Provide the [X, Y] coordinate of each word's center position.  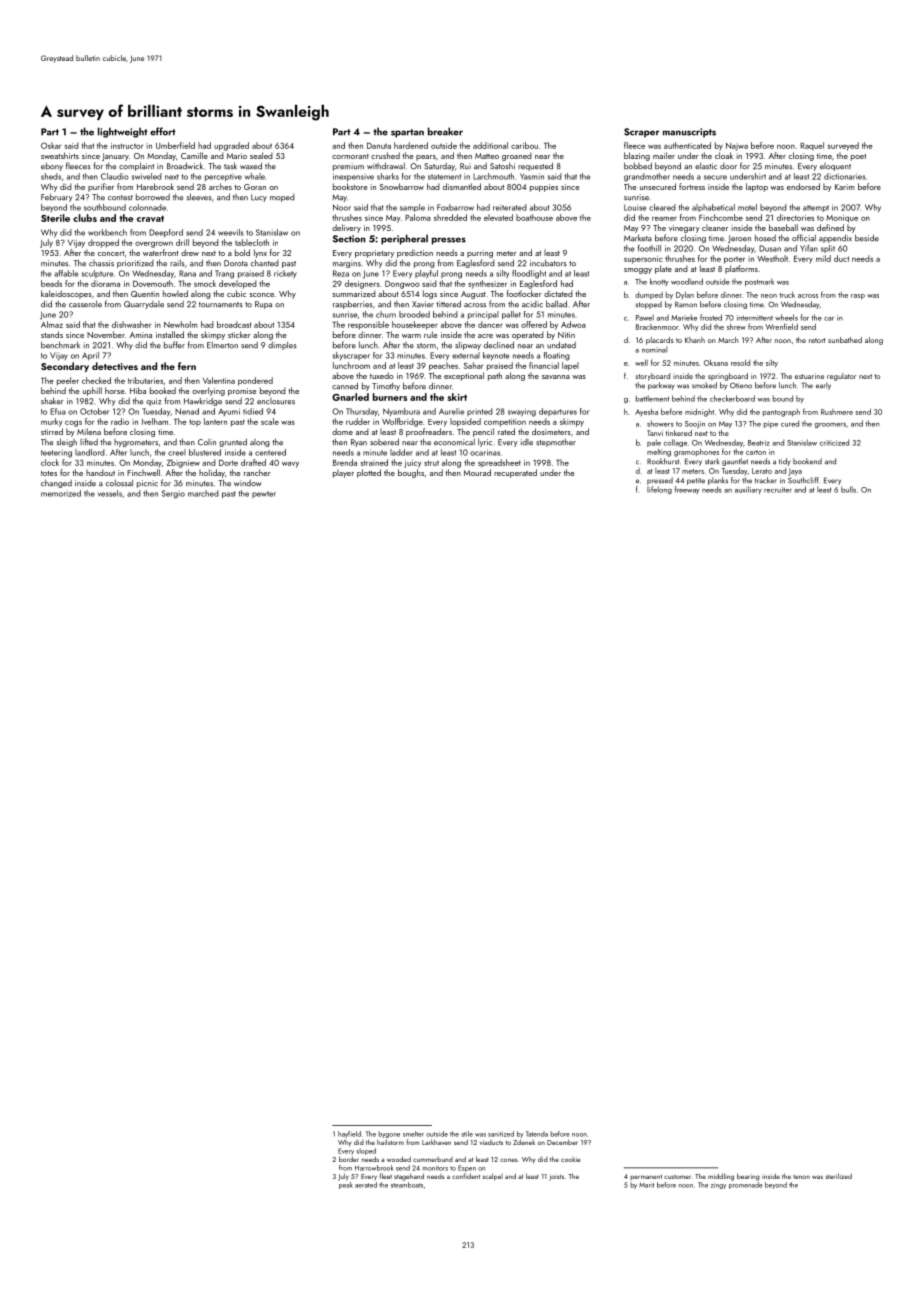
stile [467, 1134]
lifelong [659, 490]
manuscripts [689, 133]
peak [346, 1185]
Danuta [379, 146]
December [562, 1142]
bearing [748, 1177]
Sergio [173, 494]
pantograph [781, 413]
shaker [52, 401]
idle [527, 442]
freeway [687, 490]
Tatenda [537, 1134]
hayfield [349, 1134]
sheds [51, 176]
